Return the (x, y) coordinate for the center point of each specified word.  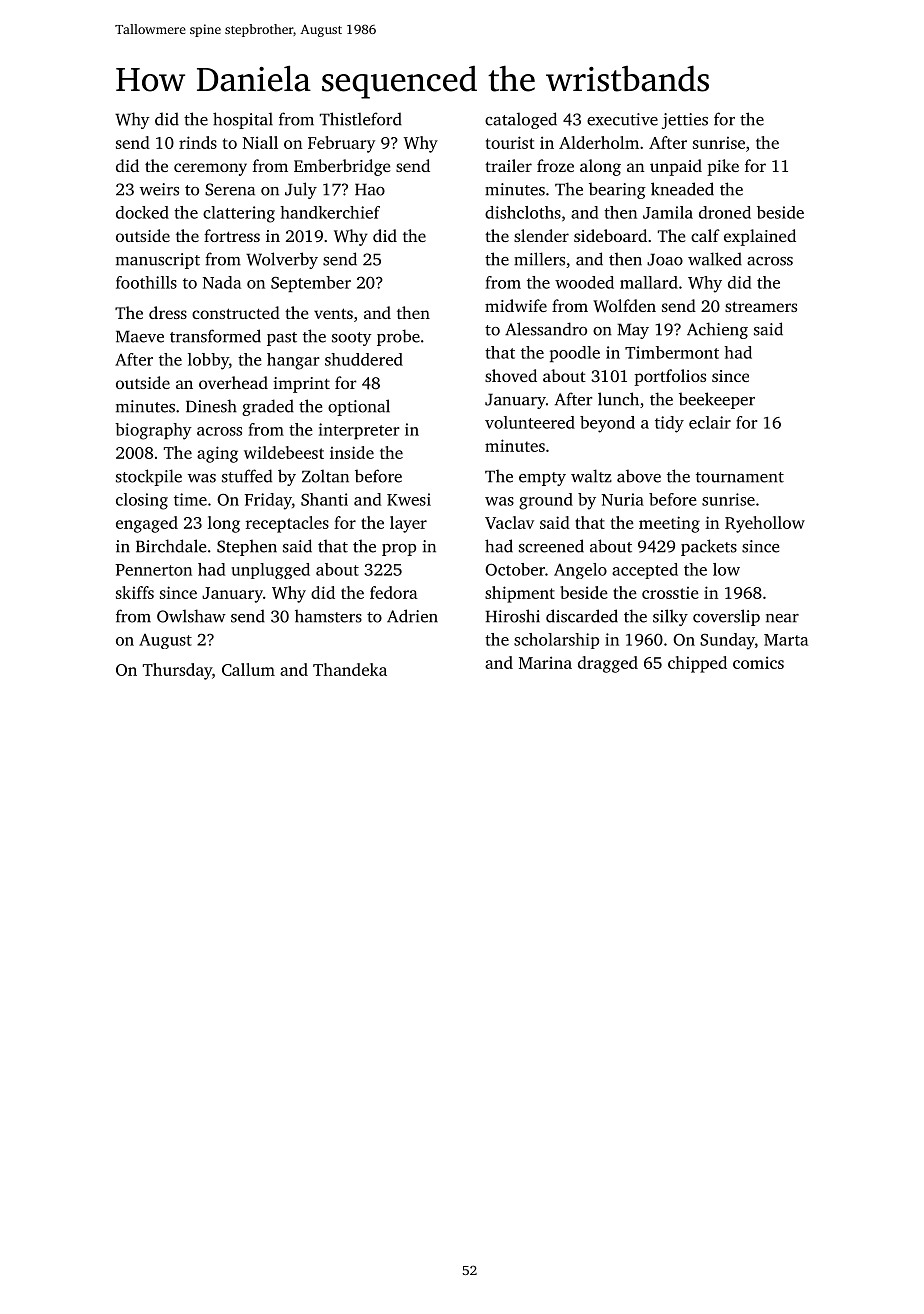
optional (359, 407)
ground (546, 501)
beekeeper (717, 400)
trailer (508, 165)
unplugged (270, 571)
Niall (260, 142)
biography (153, 431)
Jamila (668, 212)
